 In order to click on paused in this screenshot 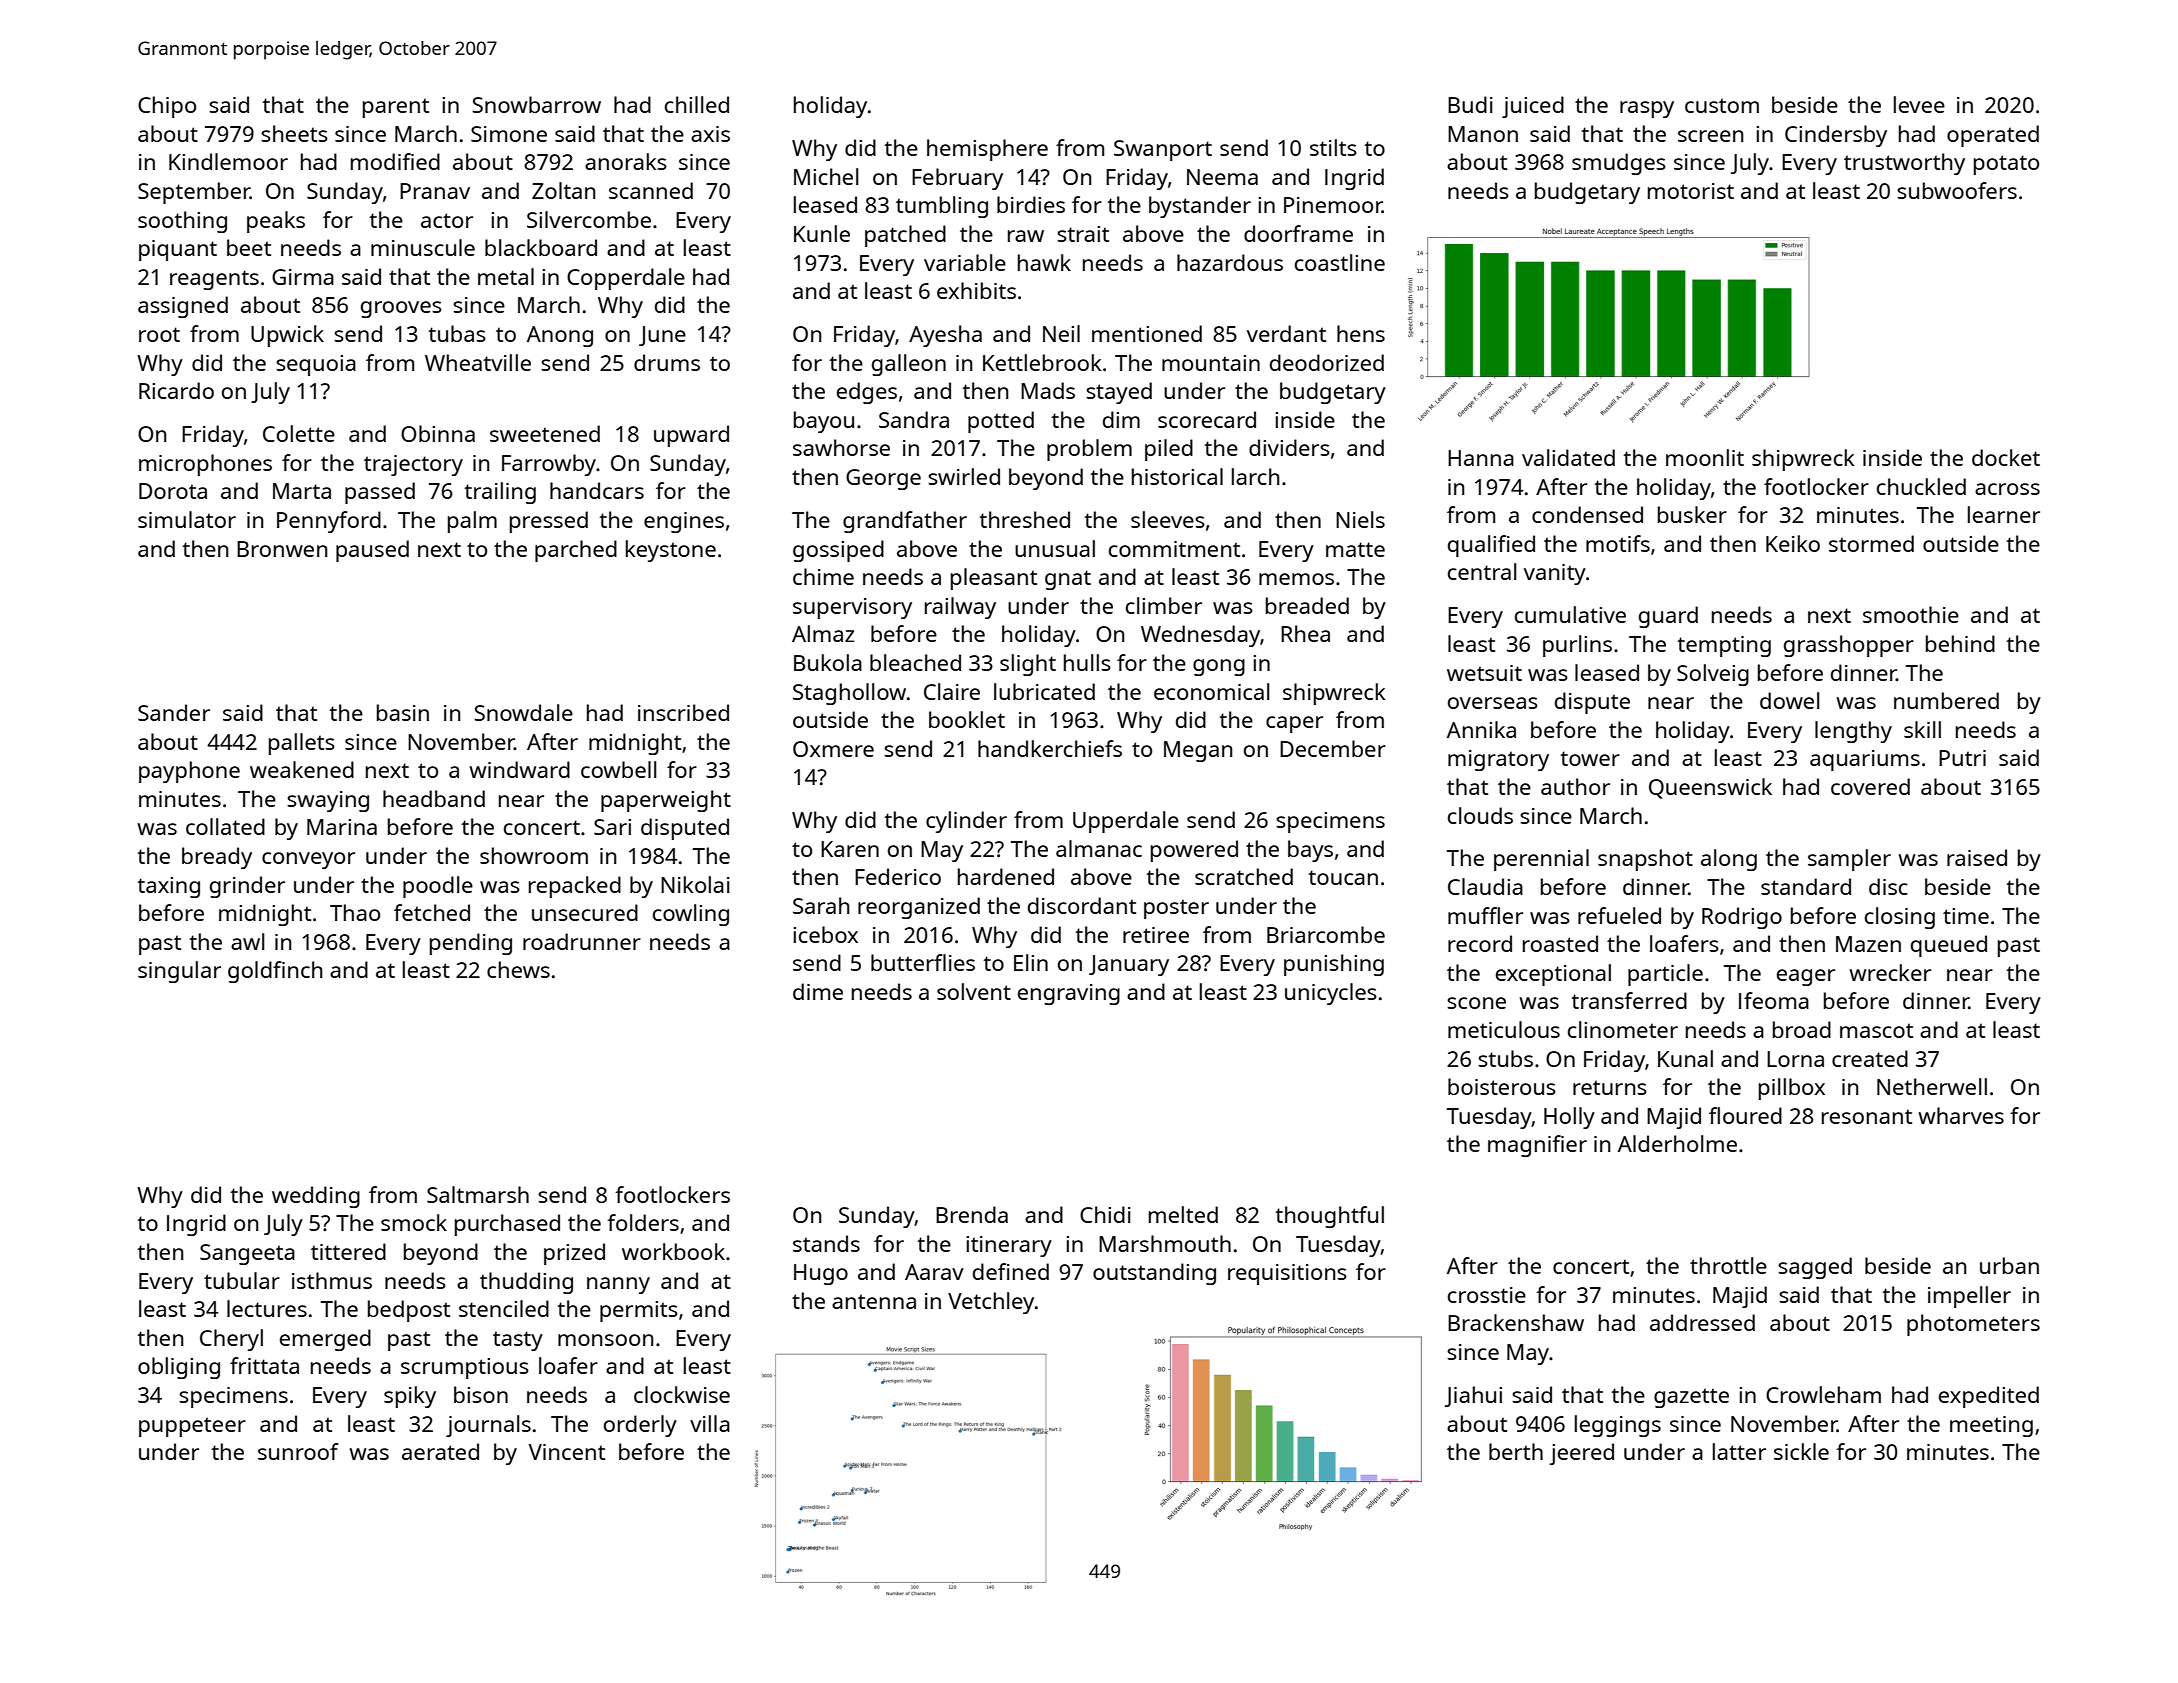, I will do `click(372, 551)`.
